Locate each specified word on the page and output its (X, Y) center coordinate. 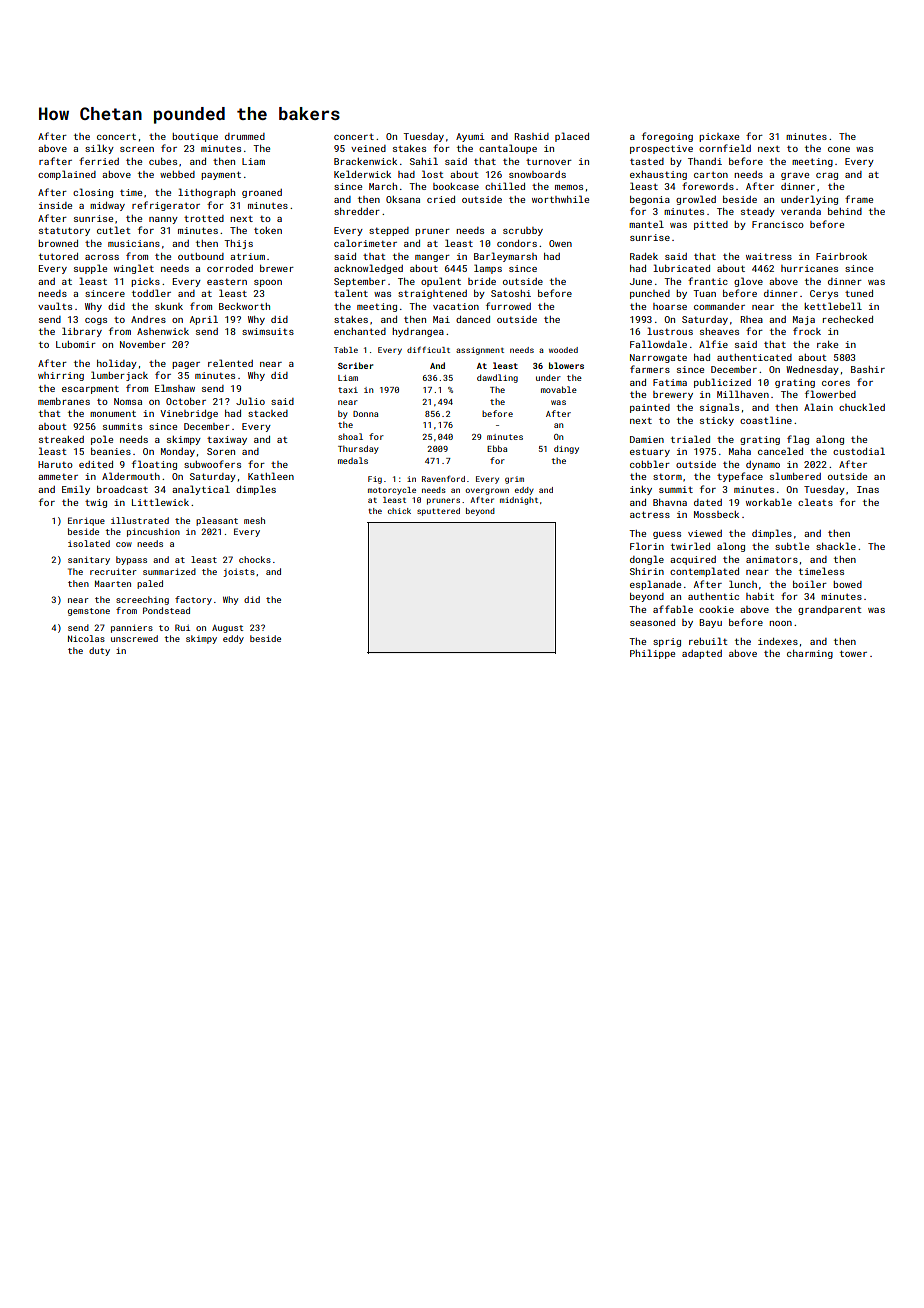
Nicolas (86, 638)
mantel (646, 224)
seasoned (652, 622)
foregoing (667, 137)
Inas (868, 489)
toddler (151, 293)
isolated (89, 543)
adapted (702, 654)
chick (399, 511)
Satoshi (511, 293)
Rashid (532, 136)
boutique (195, 137)
